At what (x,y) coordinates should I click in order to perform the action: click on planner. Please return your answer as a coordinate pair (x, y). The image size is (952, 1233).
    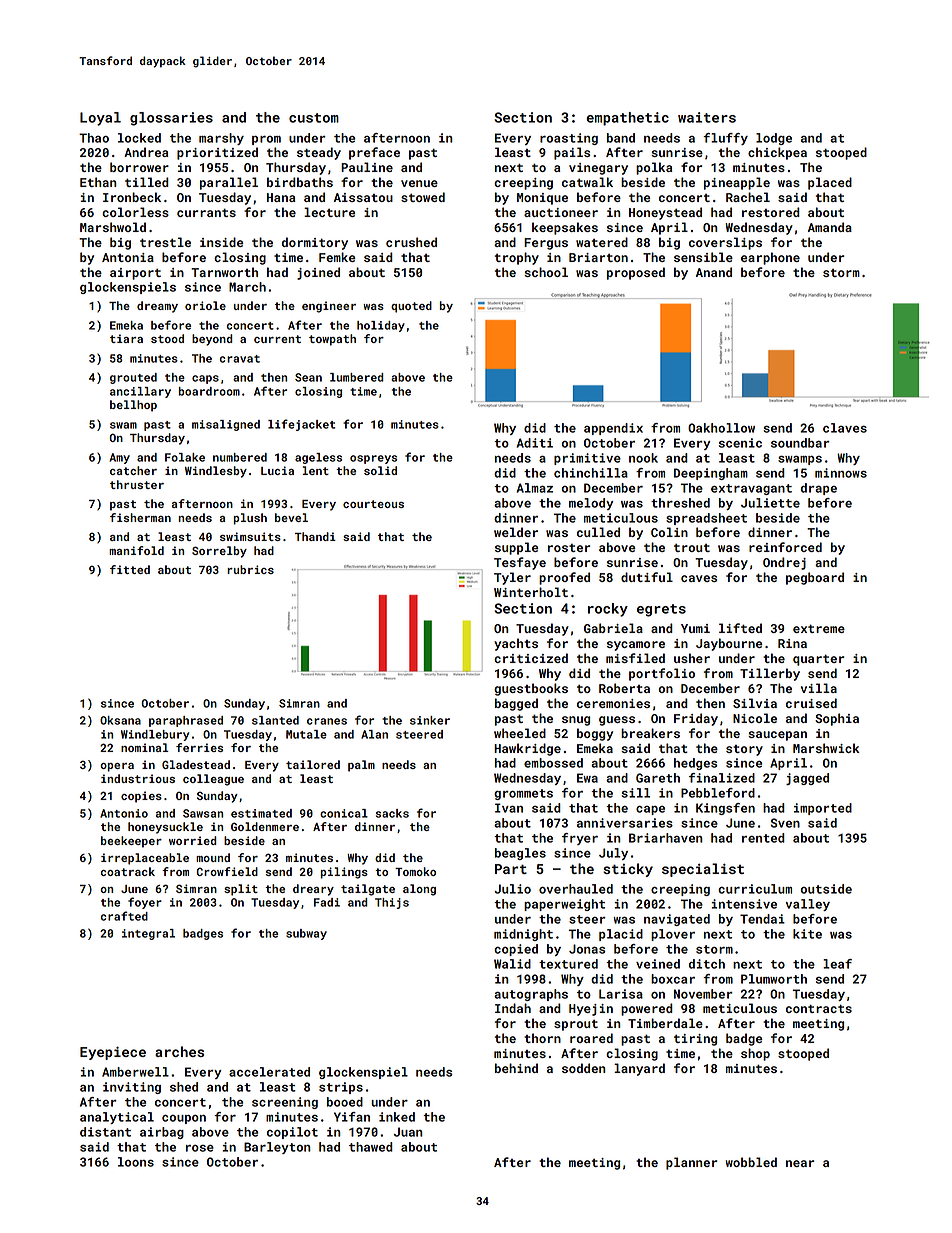
    Looking at the image, I should click on (691, 1163).
